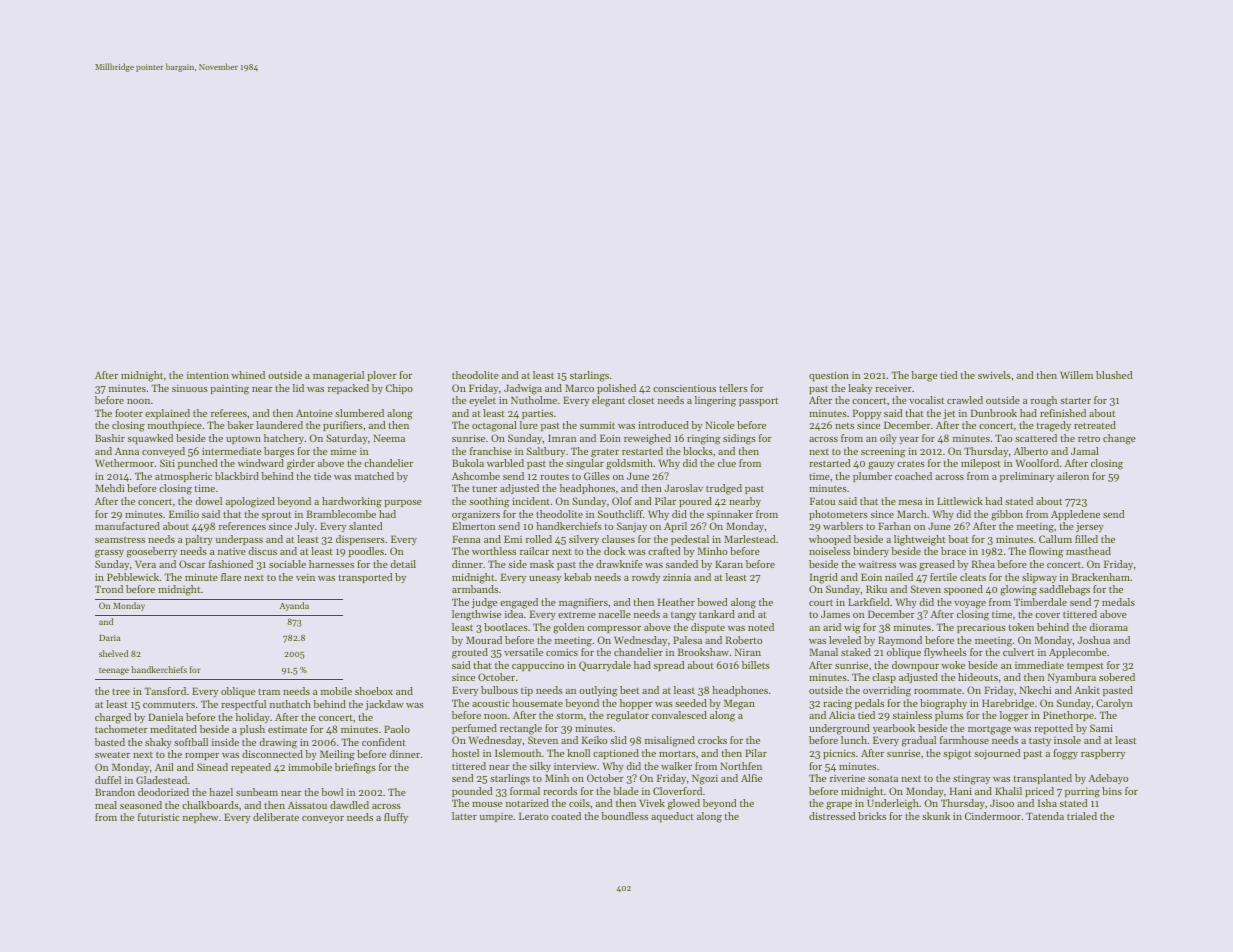  Describe the element at coordinates (717, 614) in the page. I see `tankard` at that location.
